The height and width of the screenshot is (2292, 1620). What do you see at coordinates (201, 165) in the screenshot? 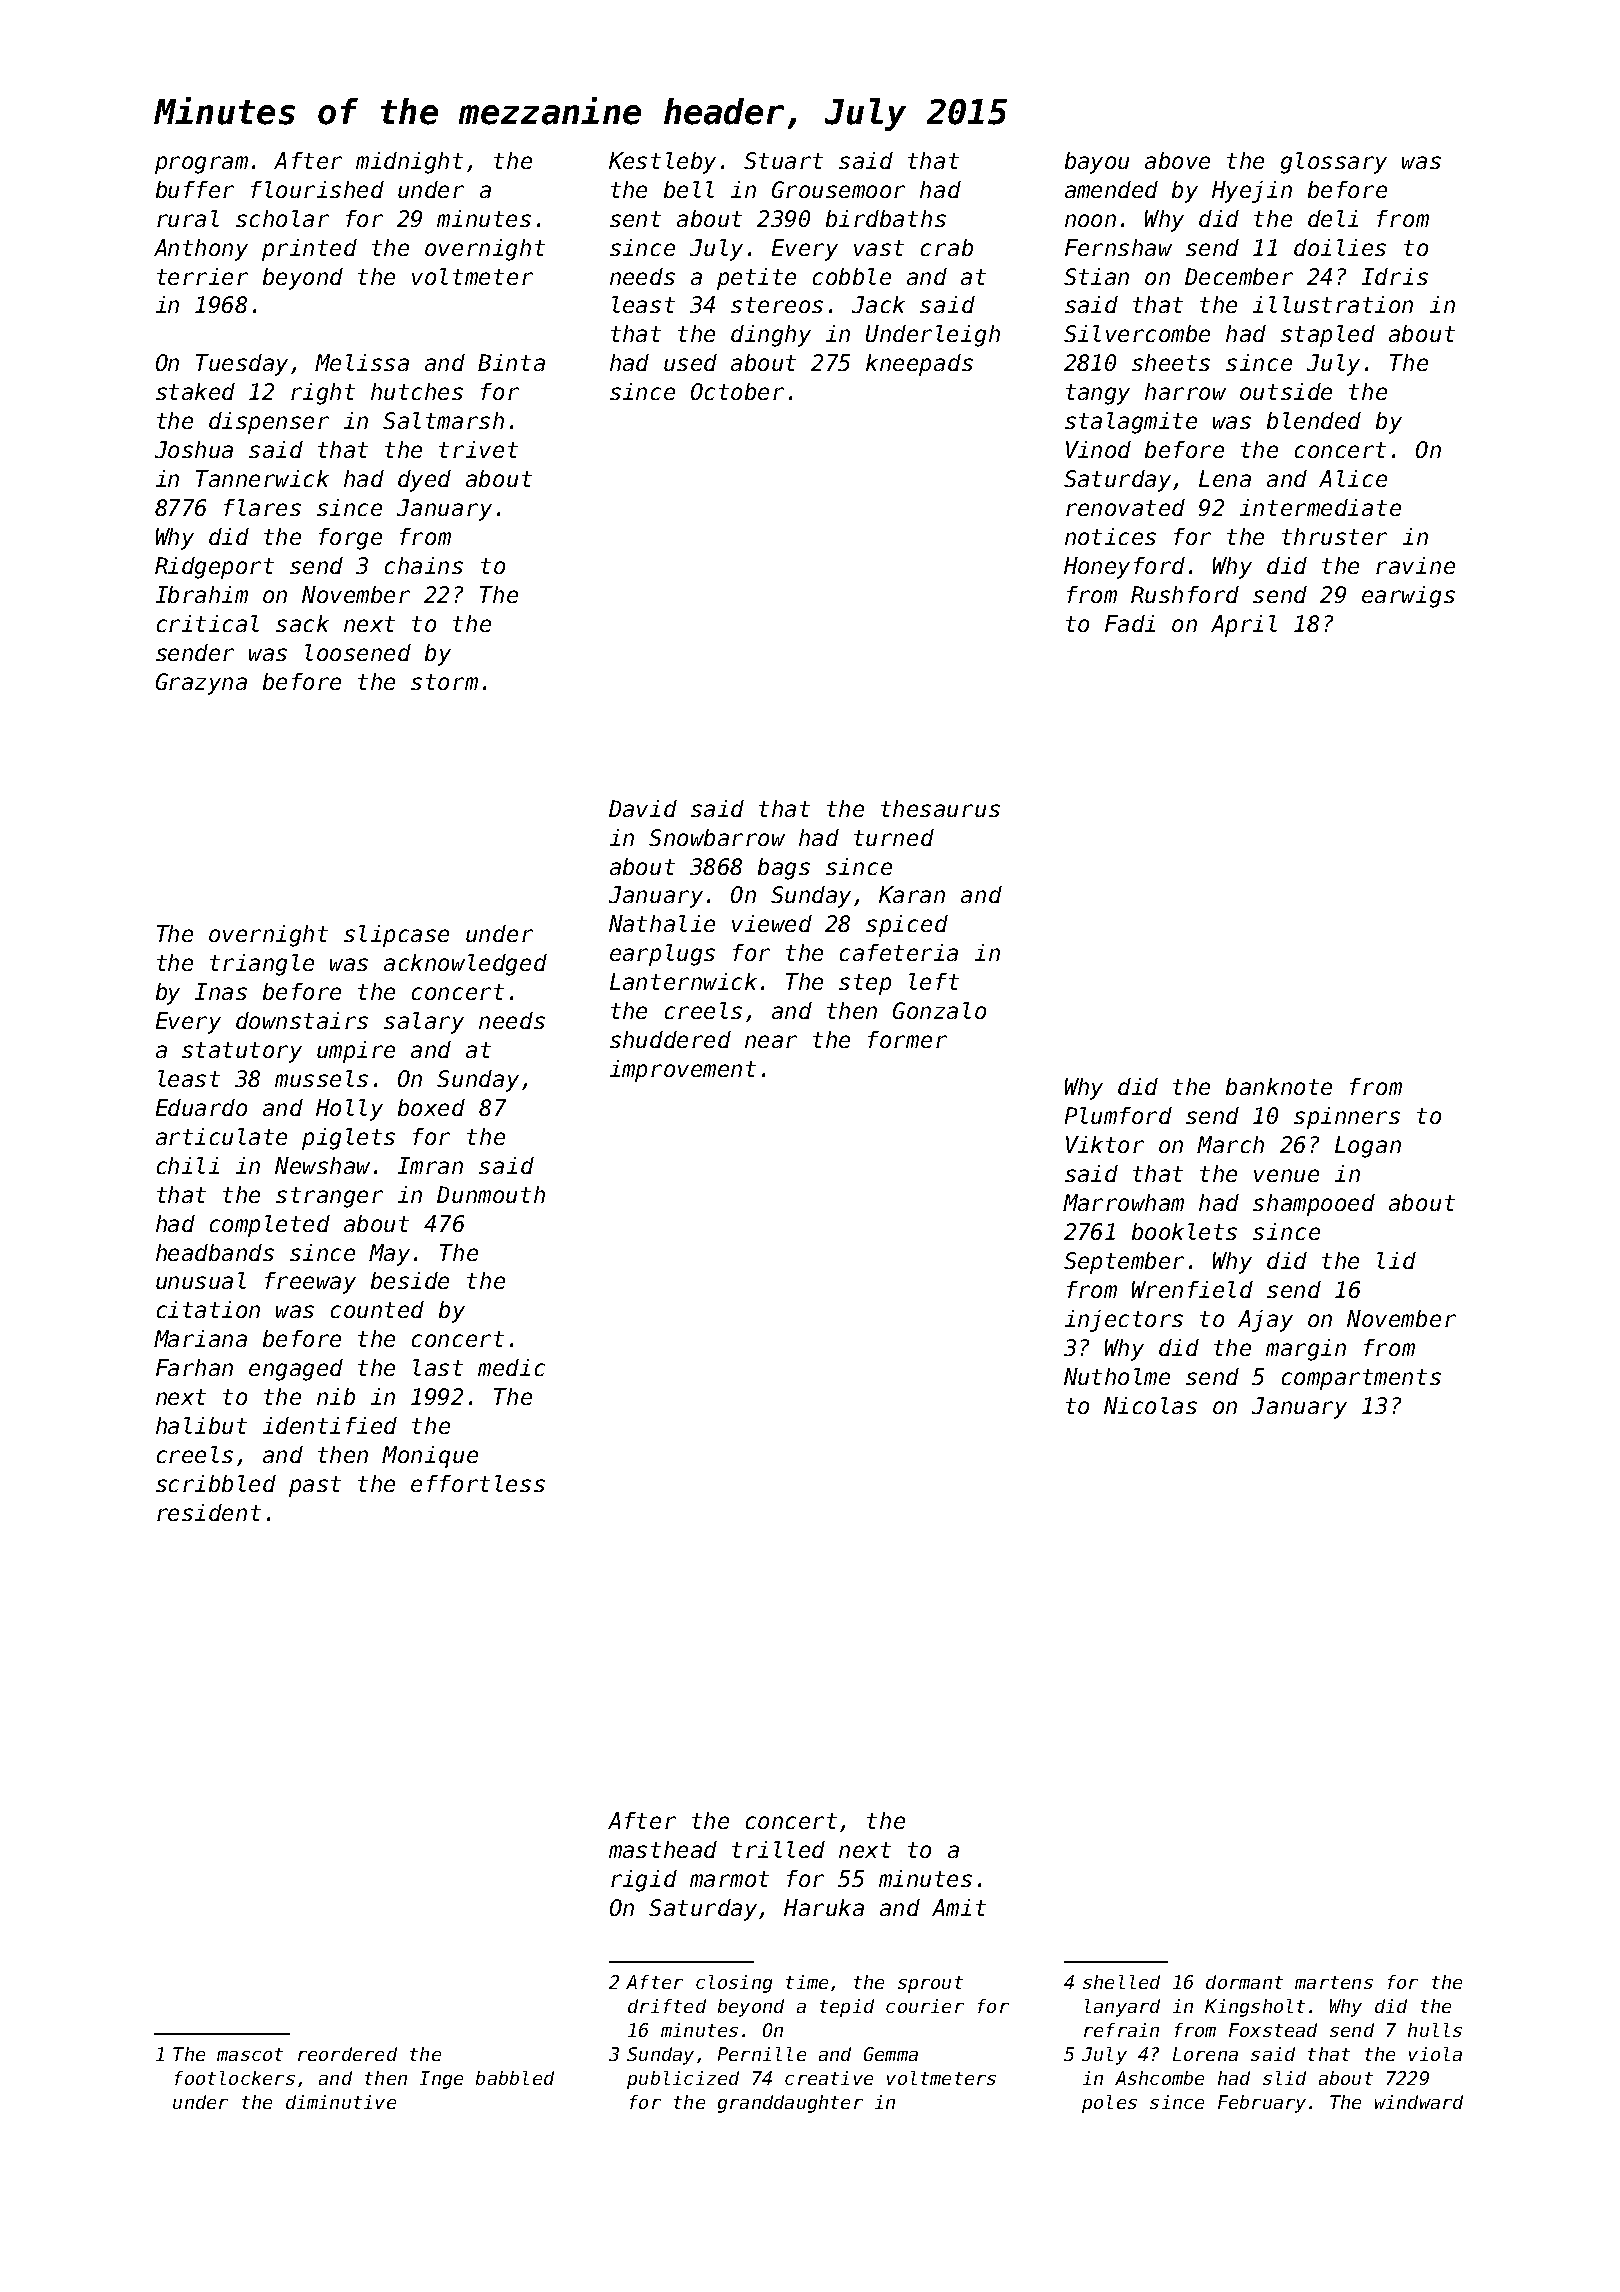
I see `program` at bounding box center [201, 165].
